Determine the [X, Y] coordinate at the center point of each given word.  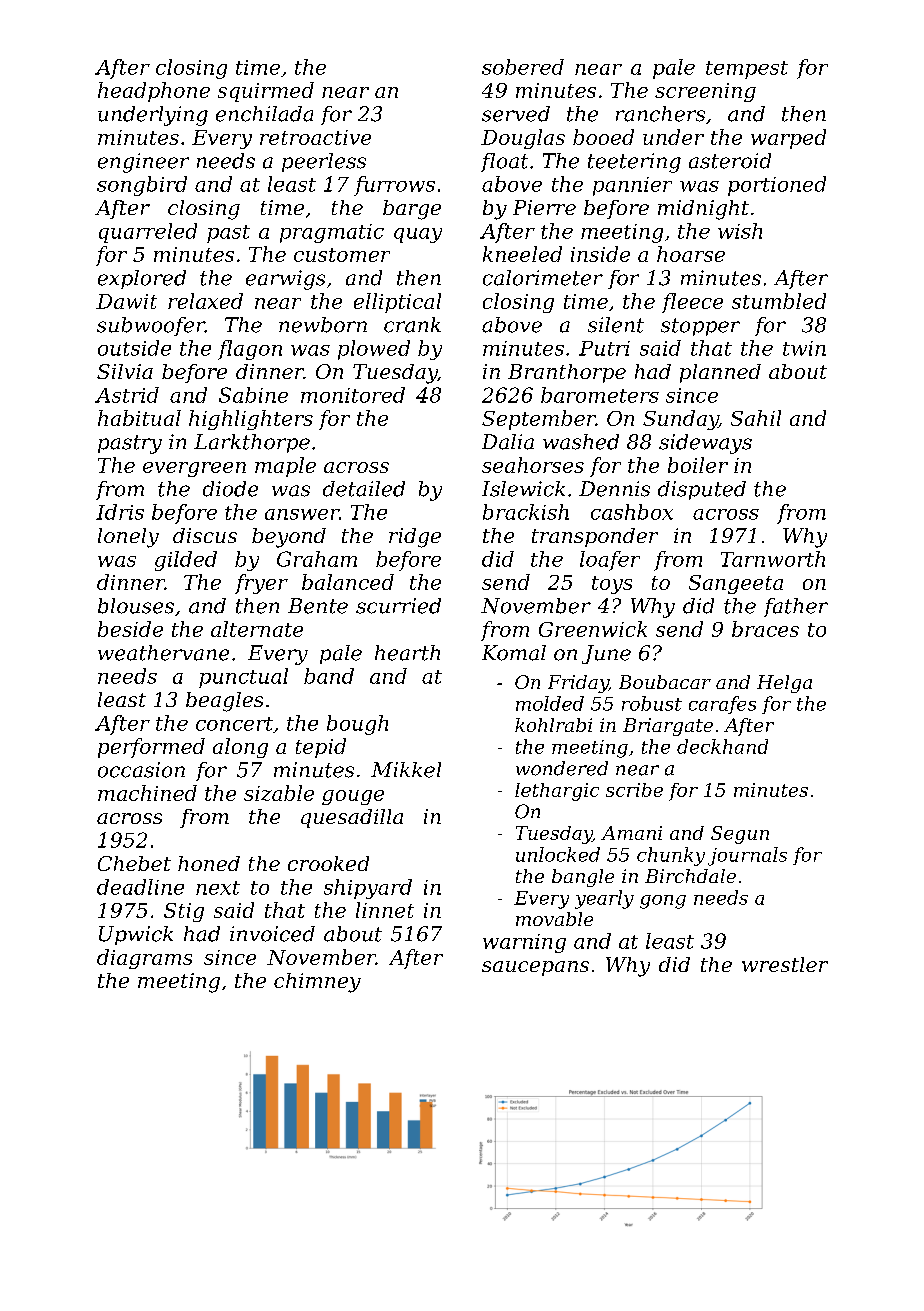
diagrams [144, 959]
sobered [523, 67]
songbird [142, 186]
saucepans [535, 968]
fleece [692, 303]
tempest [747, 70]
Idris [120, 512]
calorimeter [543, 278]
